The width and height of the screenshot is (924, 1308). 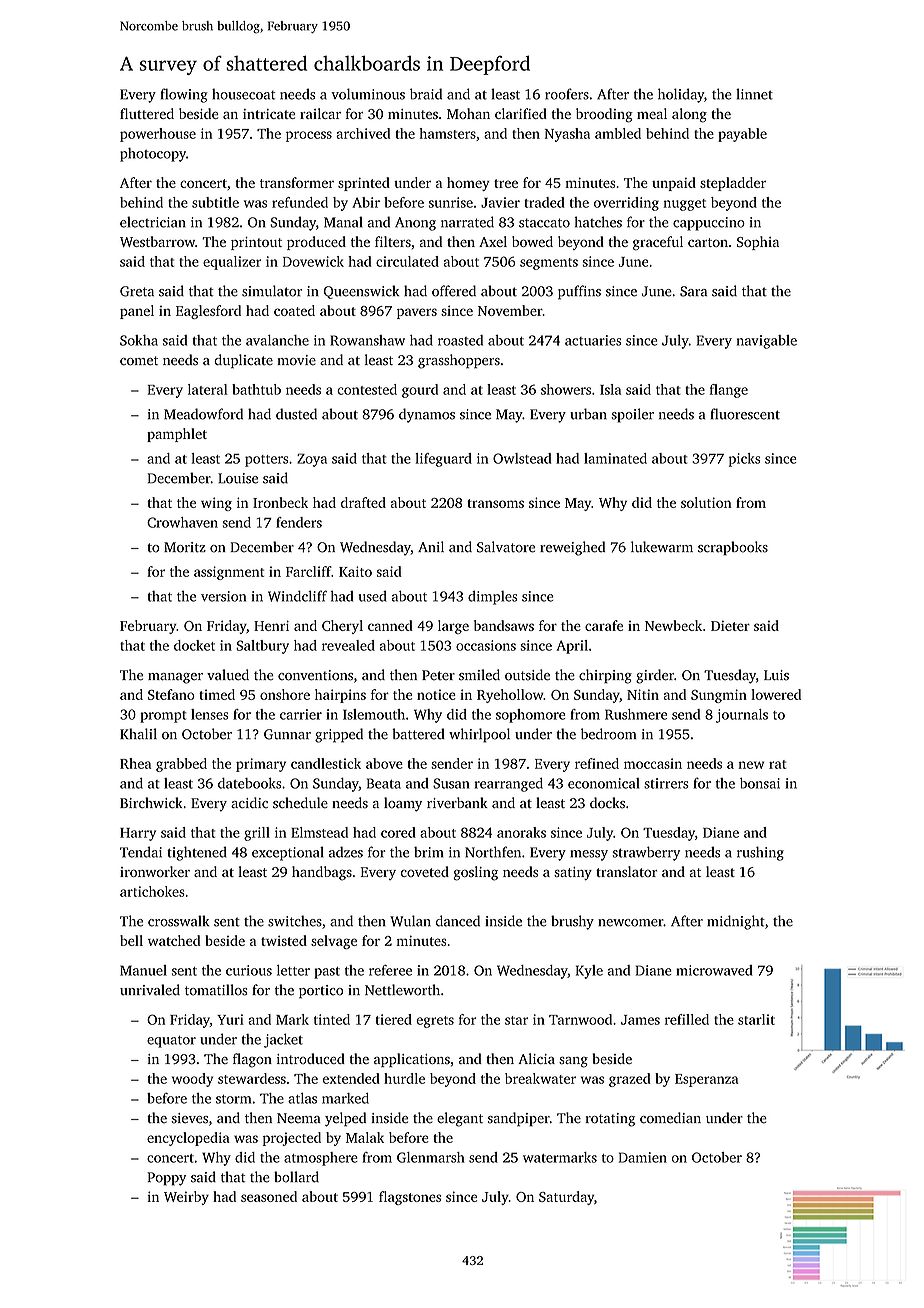 What do you see at coordinates (495, 503) in the screenshot?
I see `transoms` at bounding box center [495, 503].
